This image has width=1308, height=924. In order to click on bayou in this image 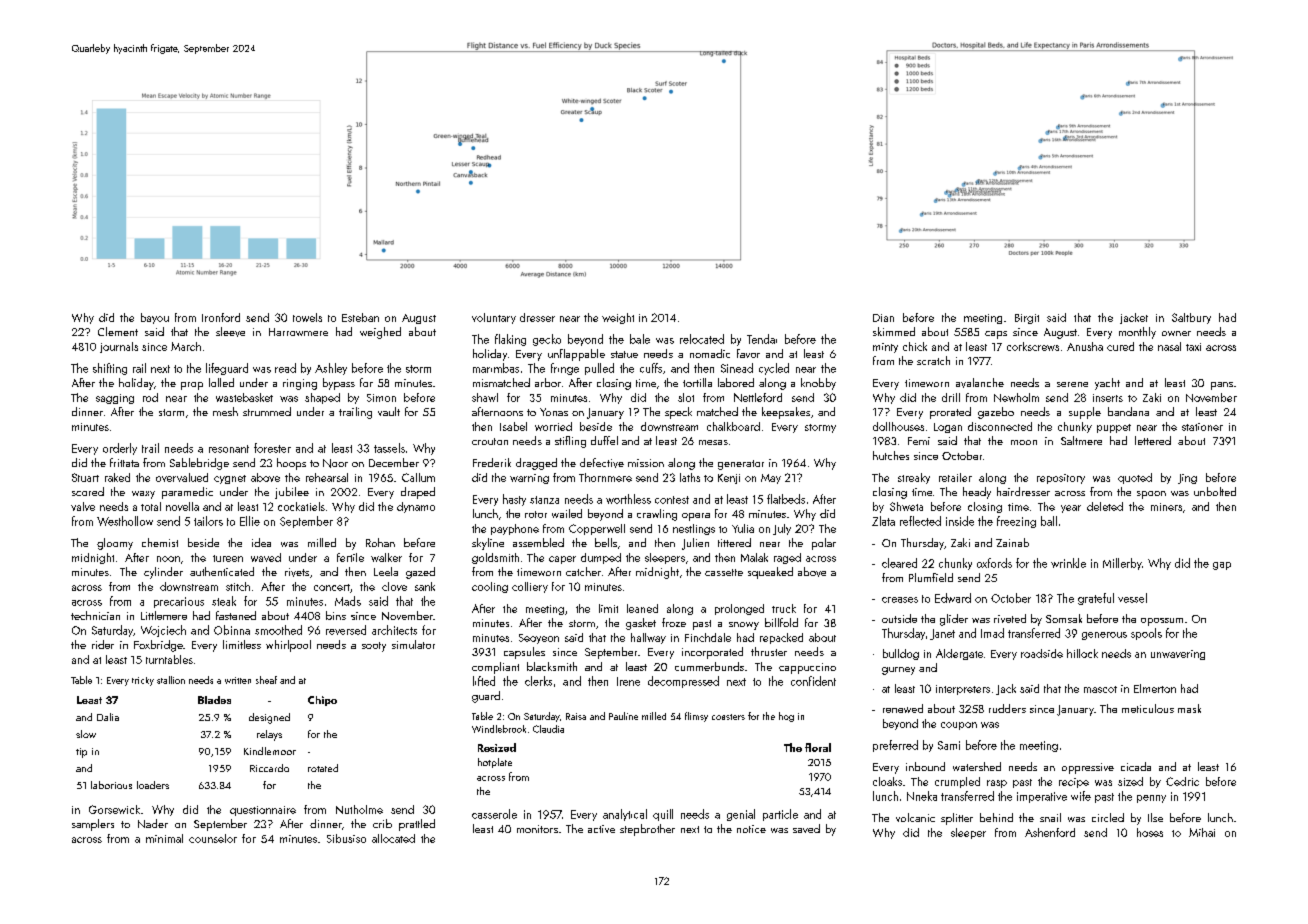, I will do `click(155, 318)`.
